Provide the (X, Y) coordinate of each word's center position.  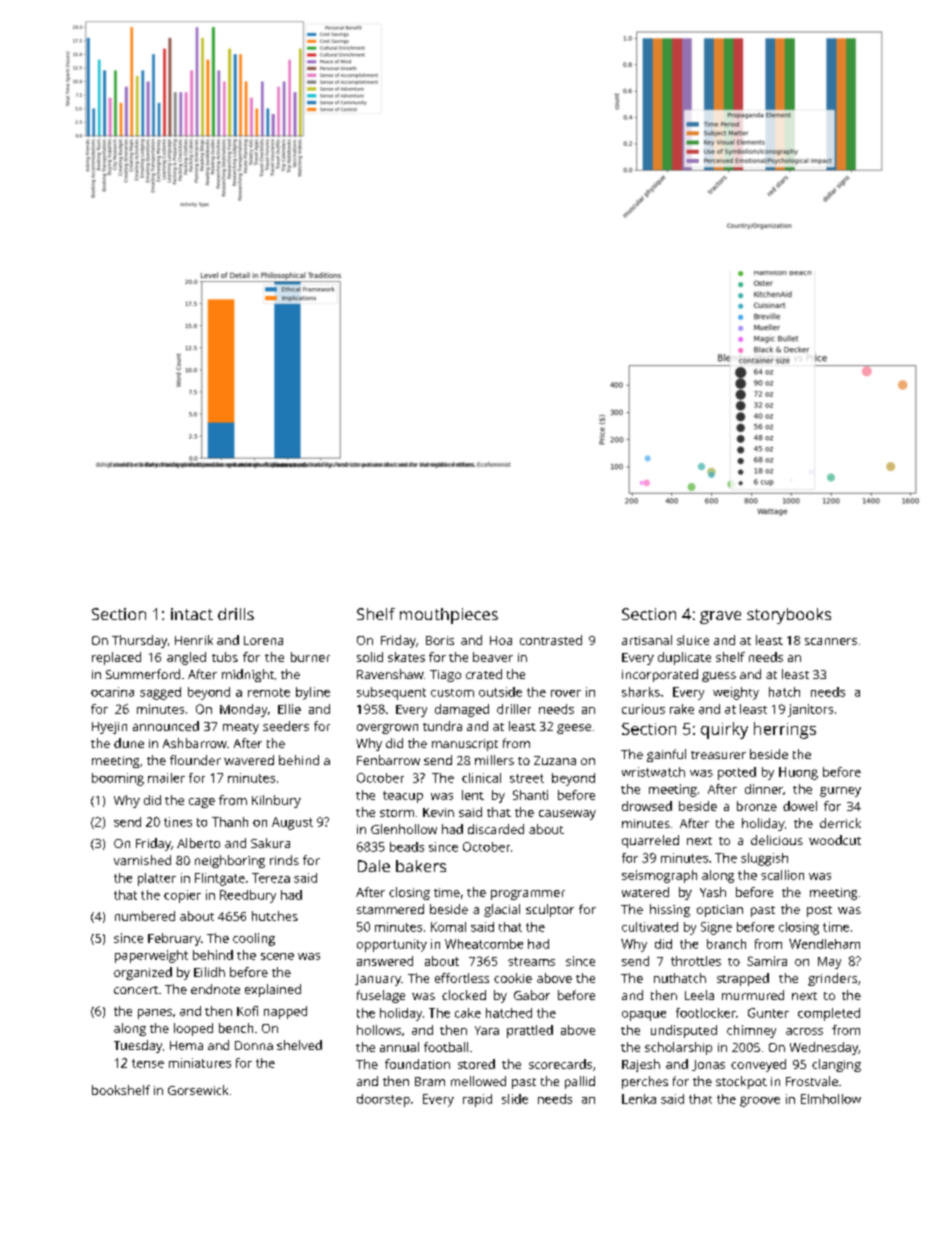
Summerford (143, 674)
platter (157, 879)
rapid (477, 1100)
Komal (448, 927)
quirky (724, 730)
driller (514, 709)
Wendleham (824, 944)
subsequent (391, 693)
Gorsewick (198, 1090)
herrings (785, 730)
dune (129, 743)
